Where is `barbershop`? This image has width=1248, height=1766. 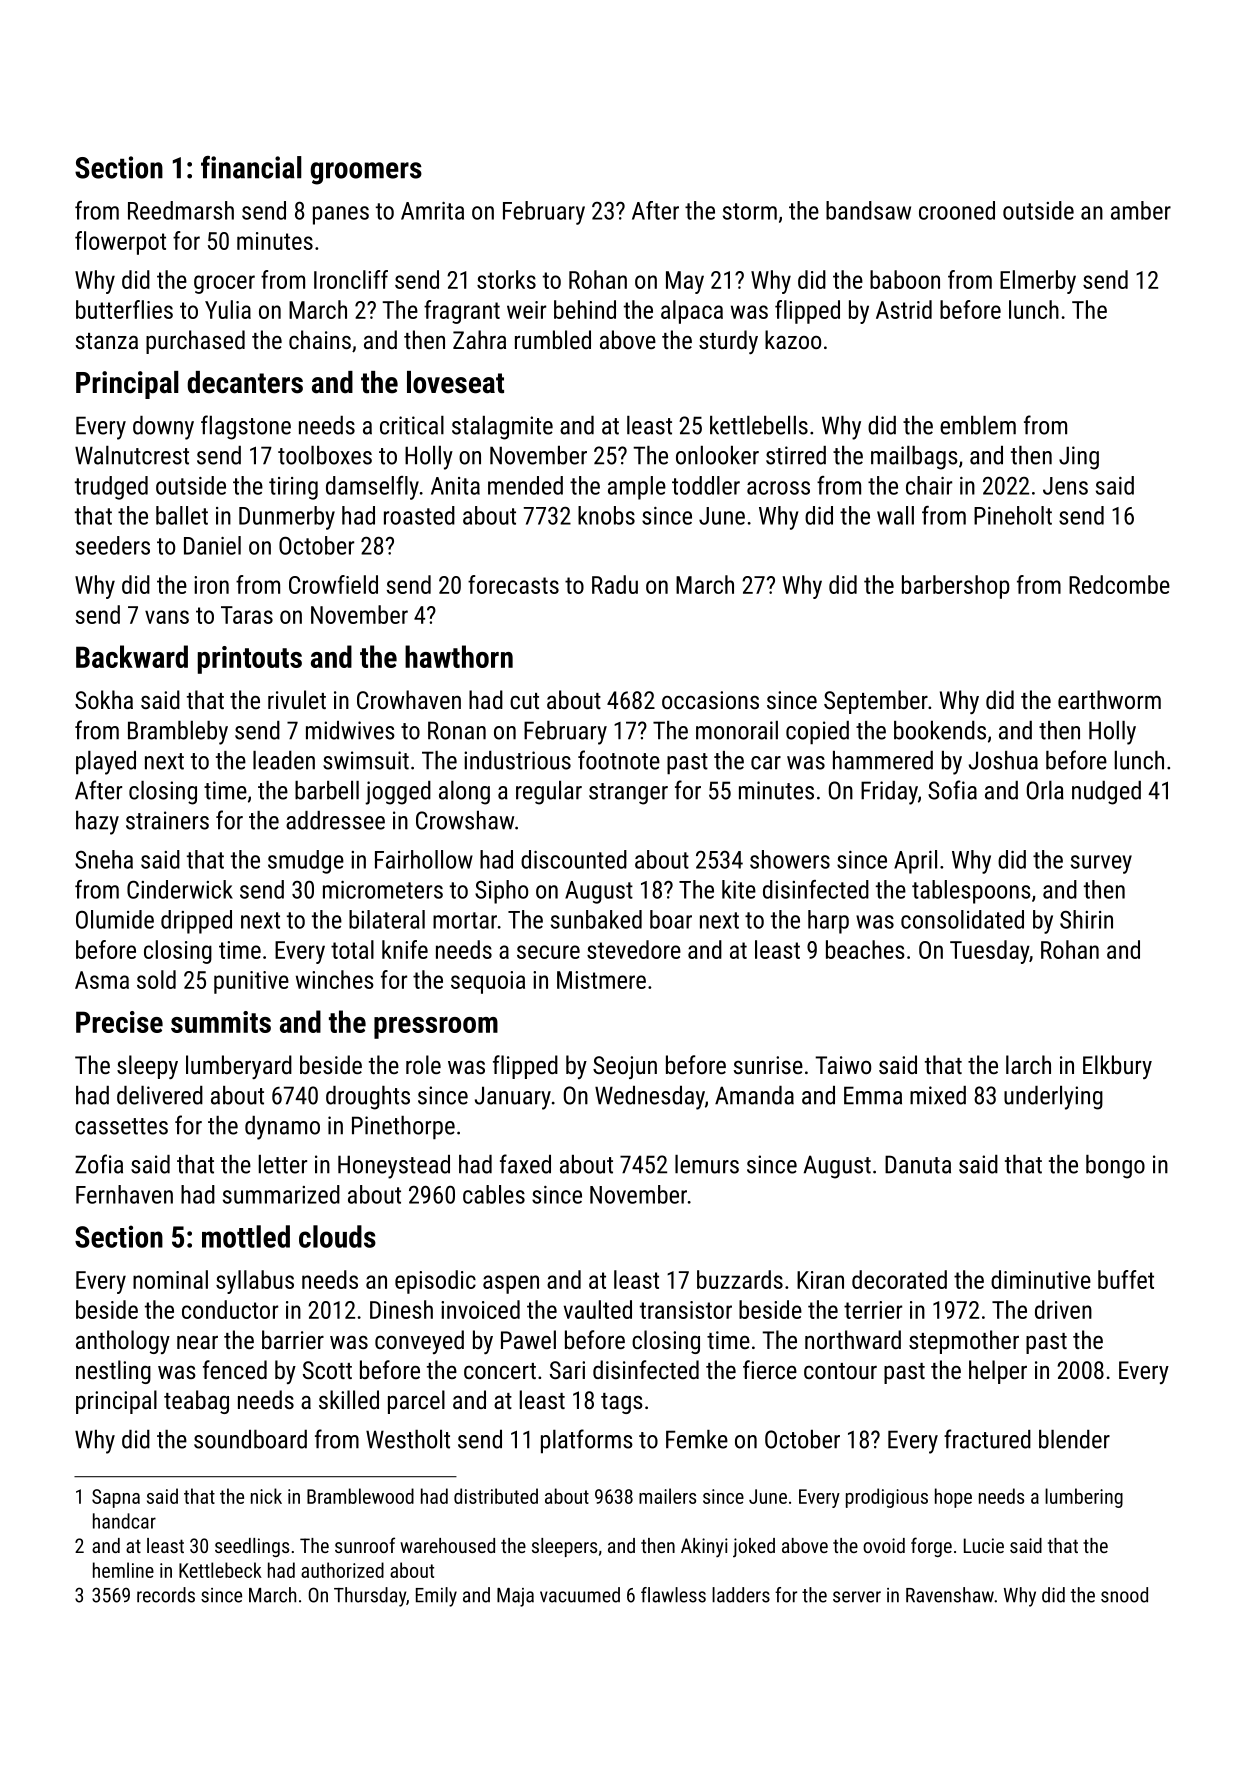 barbershop is located at coordinates (956, 587).
